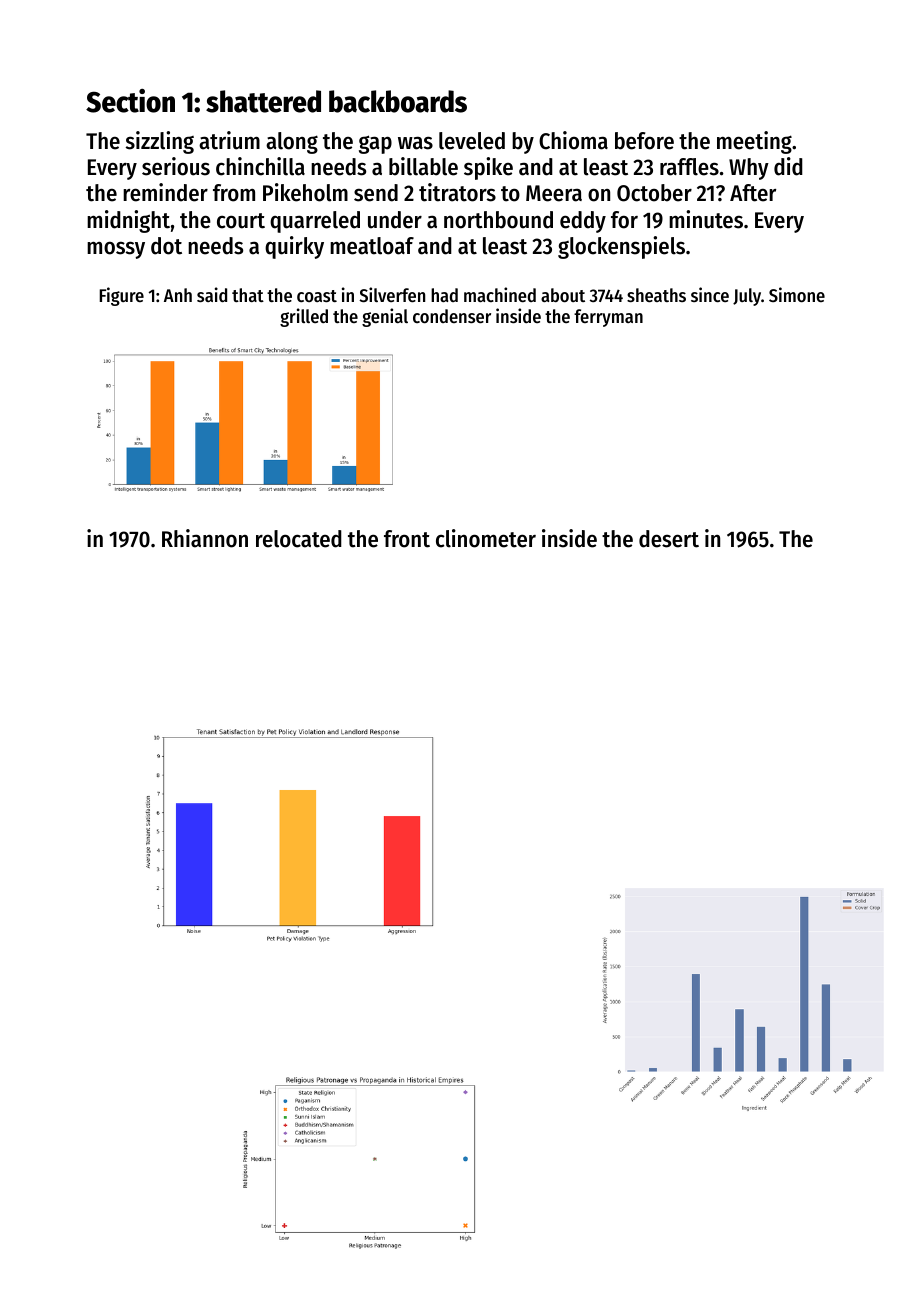  I want to click on Simone, so click(797, 294).
